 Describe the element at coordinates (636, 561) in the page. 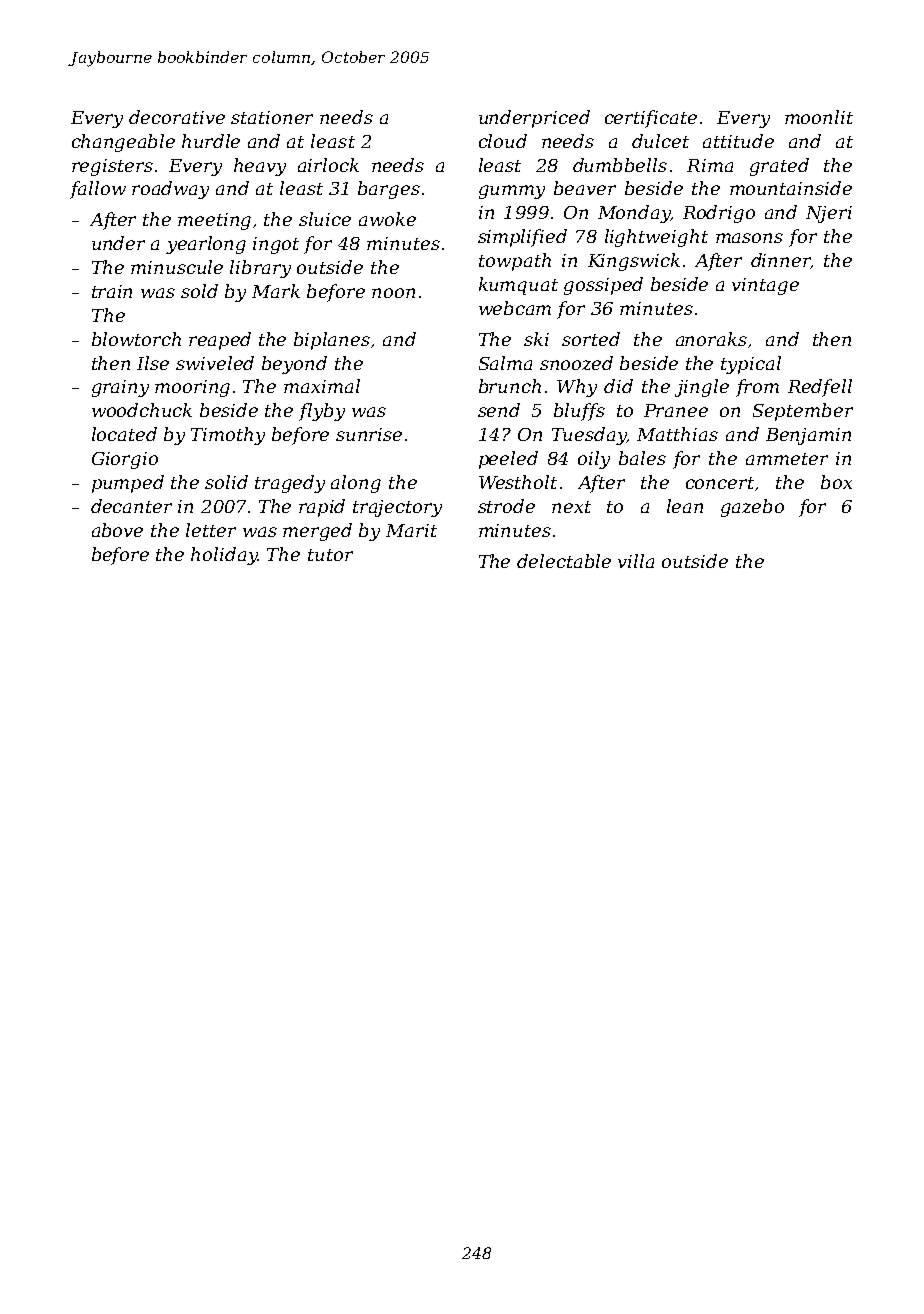

I see `villa` at that location.
